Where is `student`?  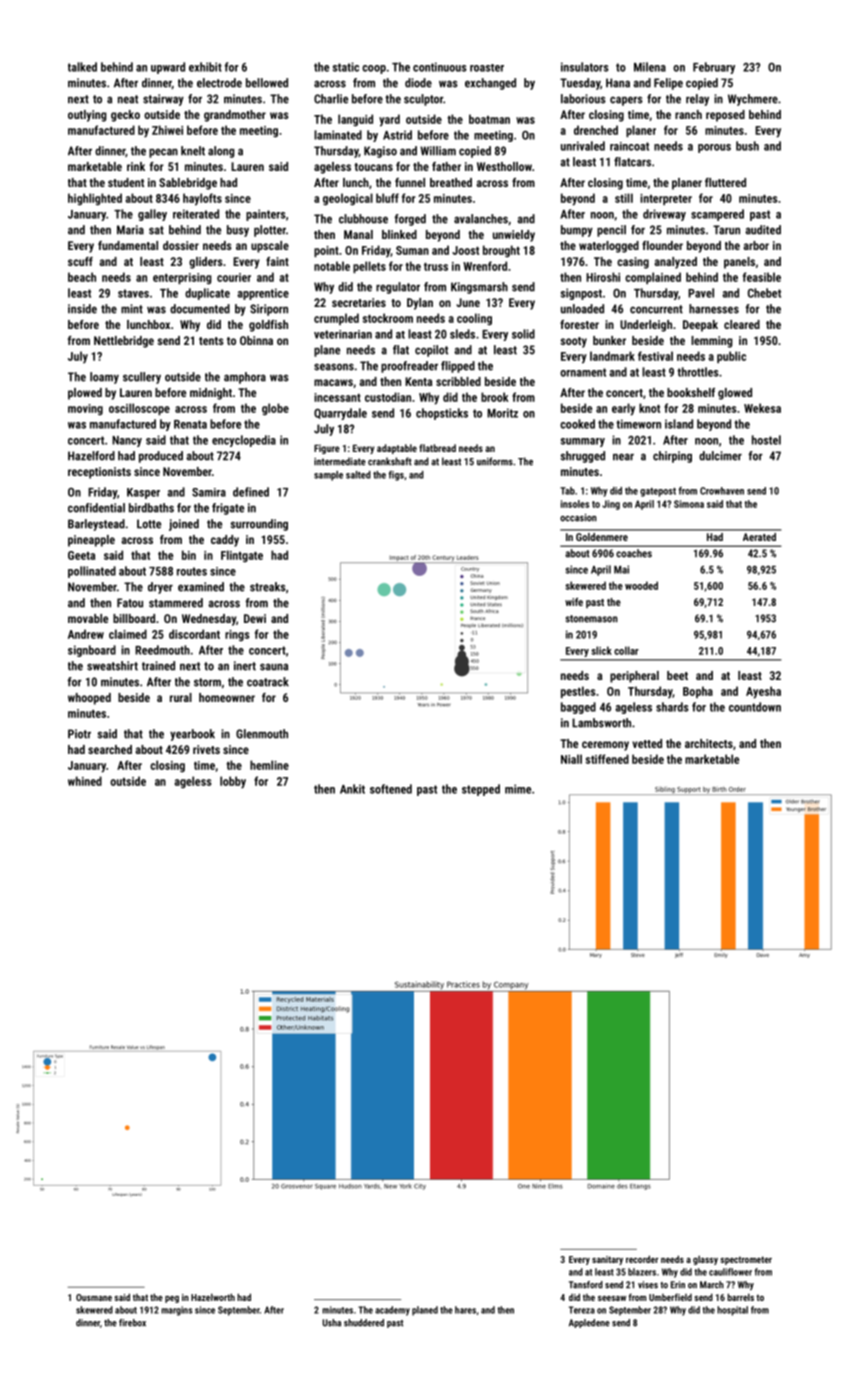 student is located at coordinates (126, 182).
